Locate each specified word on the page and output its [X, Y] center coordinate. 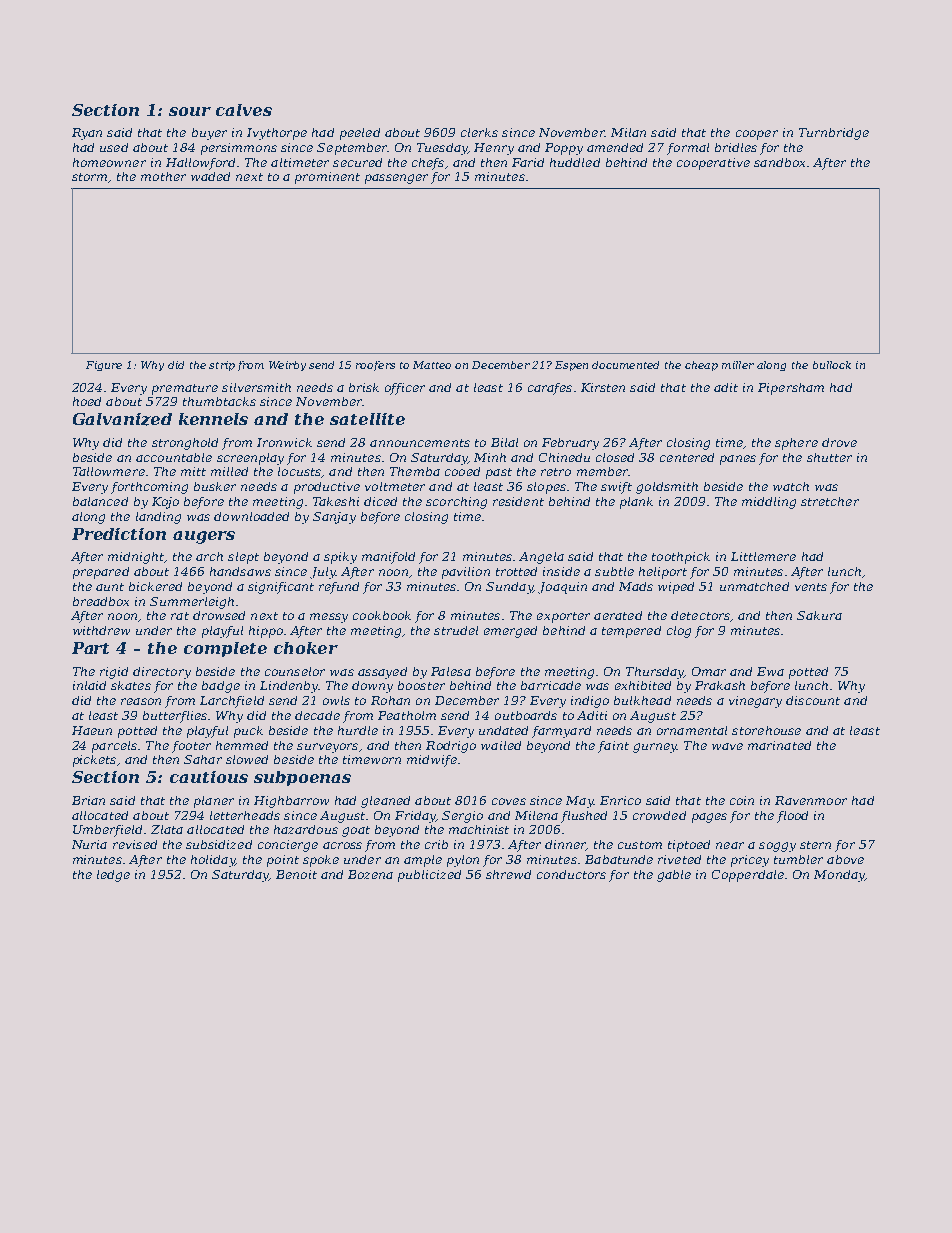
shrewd [508, 874]
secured [357, 162]
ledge [113, 876]
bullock [832, 365]
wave [727, 746]
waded [210, 176]
